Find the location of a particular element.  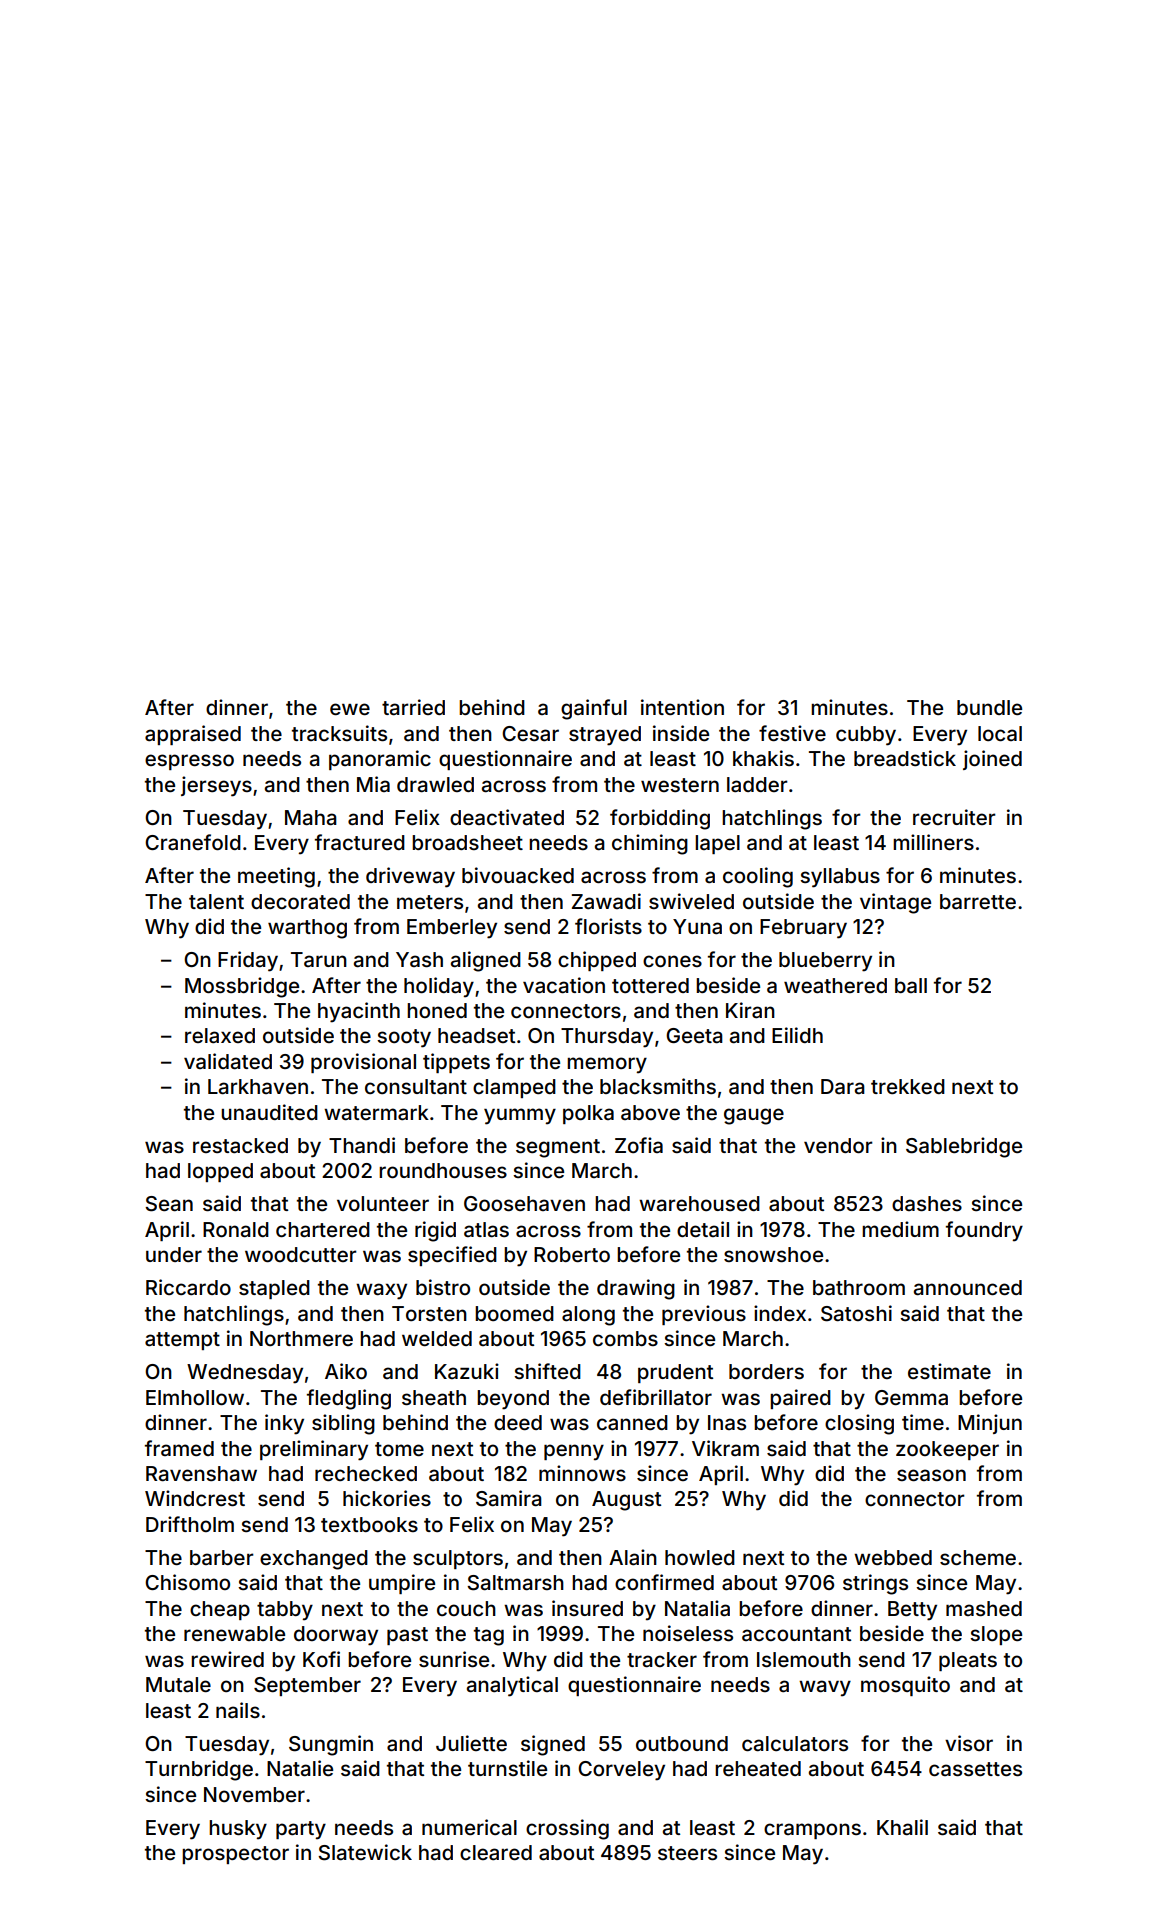

tracksuits is located at coordinates (339, 733).
